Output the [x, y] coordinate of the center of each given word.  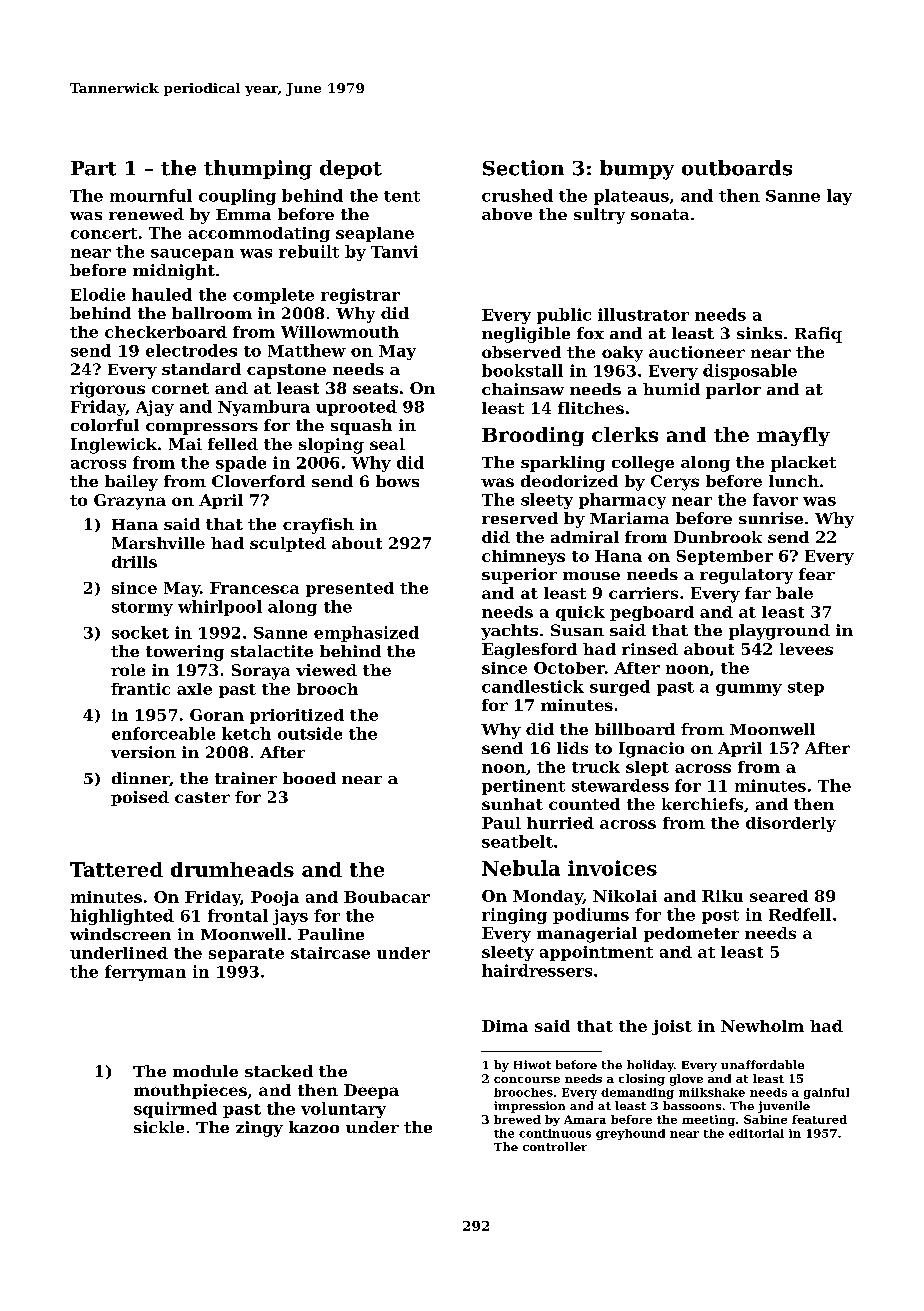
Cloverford [258, 481]
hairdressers [537, 970]
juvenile [784, 1107]
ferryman [145, 973]
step [806, 689]
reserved [520, 518]
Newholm [762, 1026]
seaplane [375, 234]
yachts [509, 632]
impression [529, 1107]
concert [104, 233]
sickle [159, 1127]
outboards [737, 168]
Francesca [254, 588]
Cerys [675, 483]
